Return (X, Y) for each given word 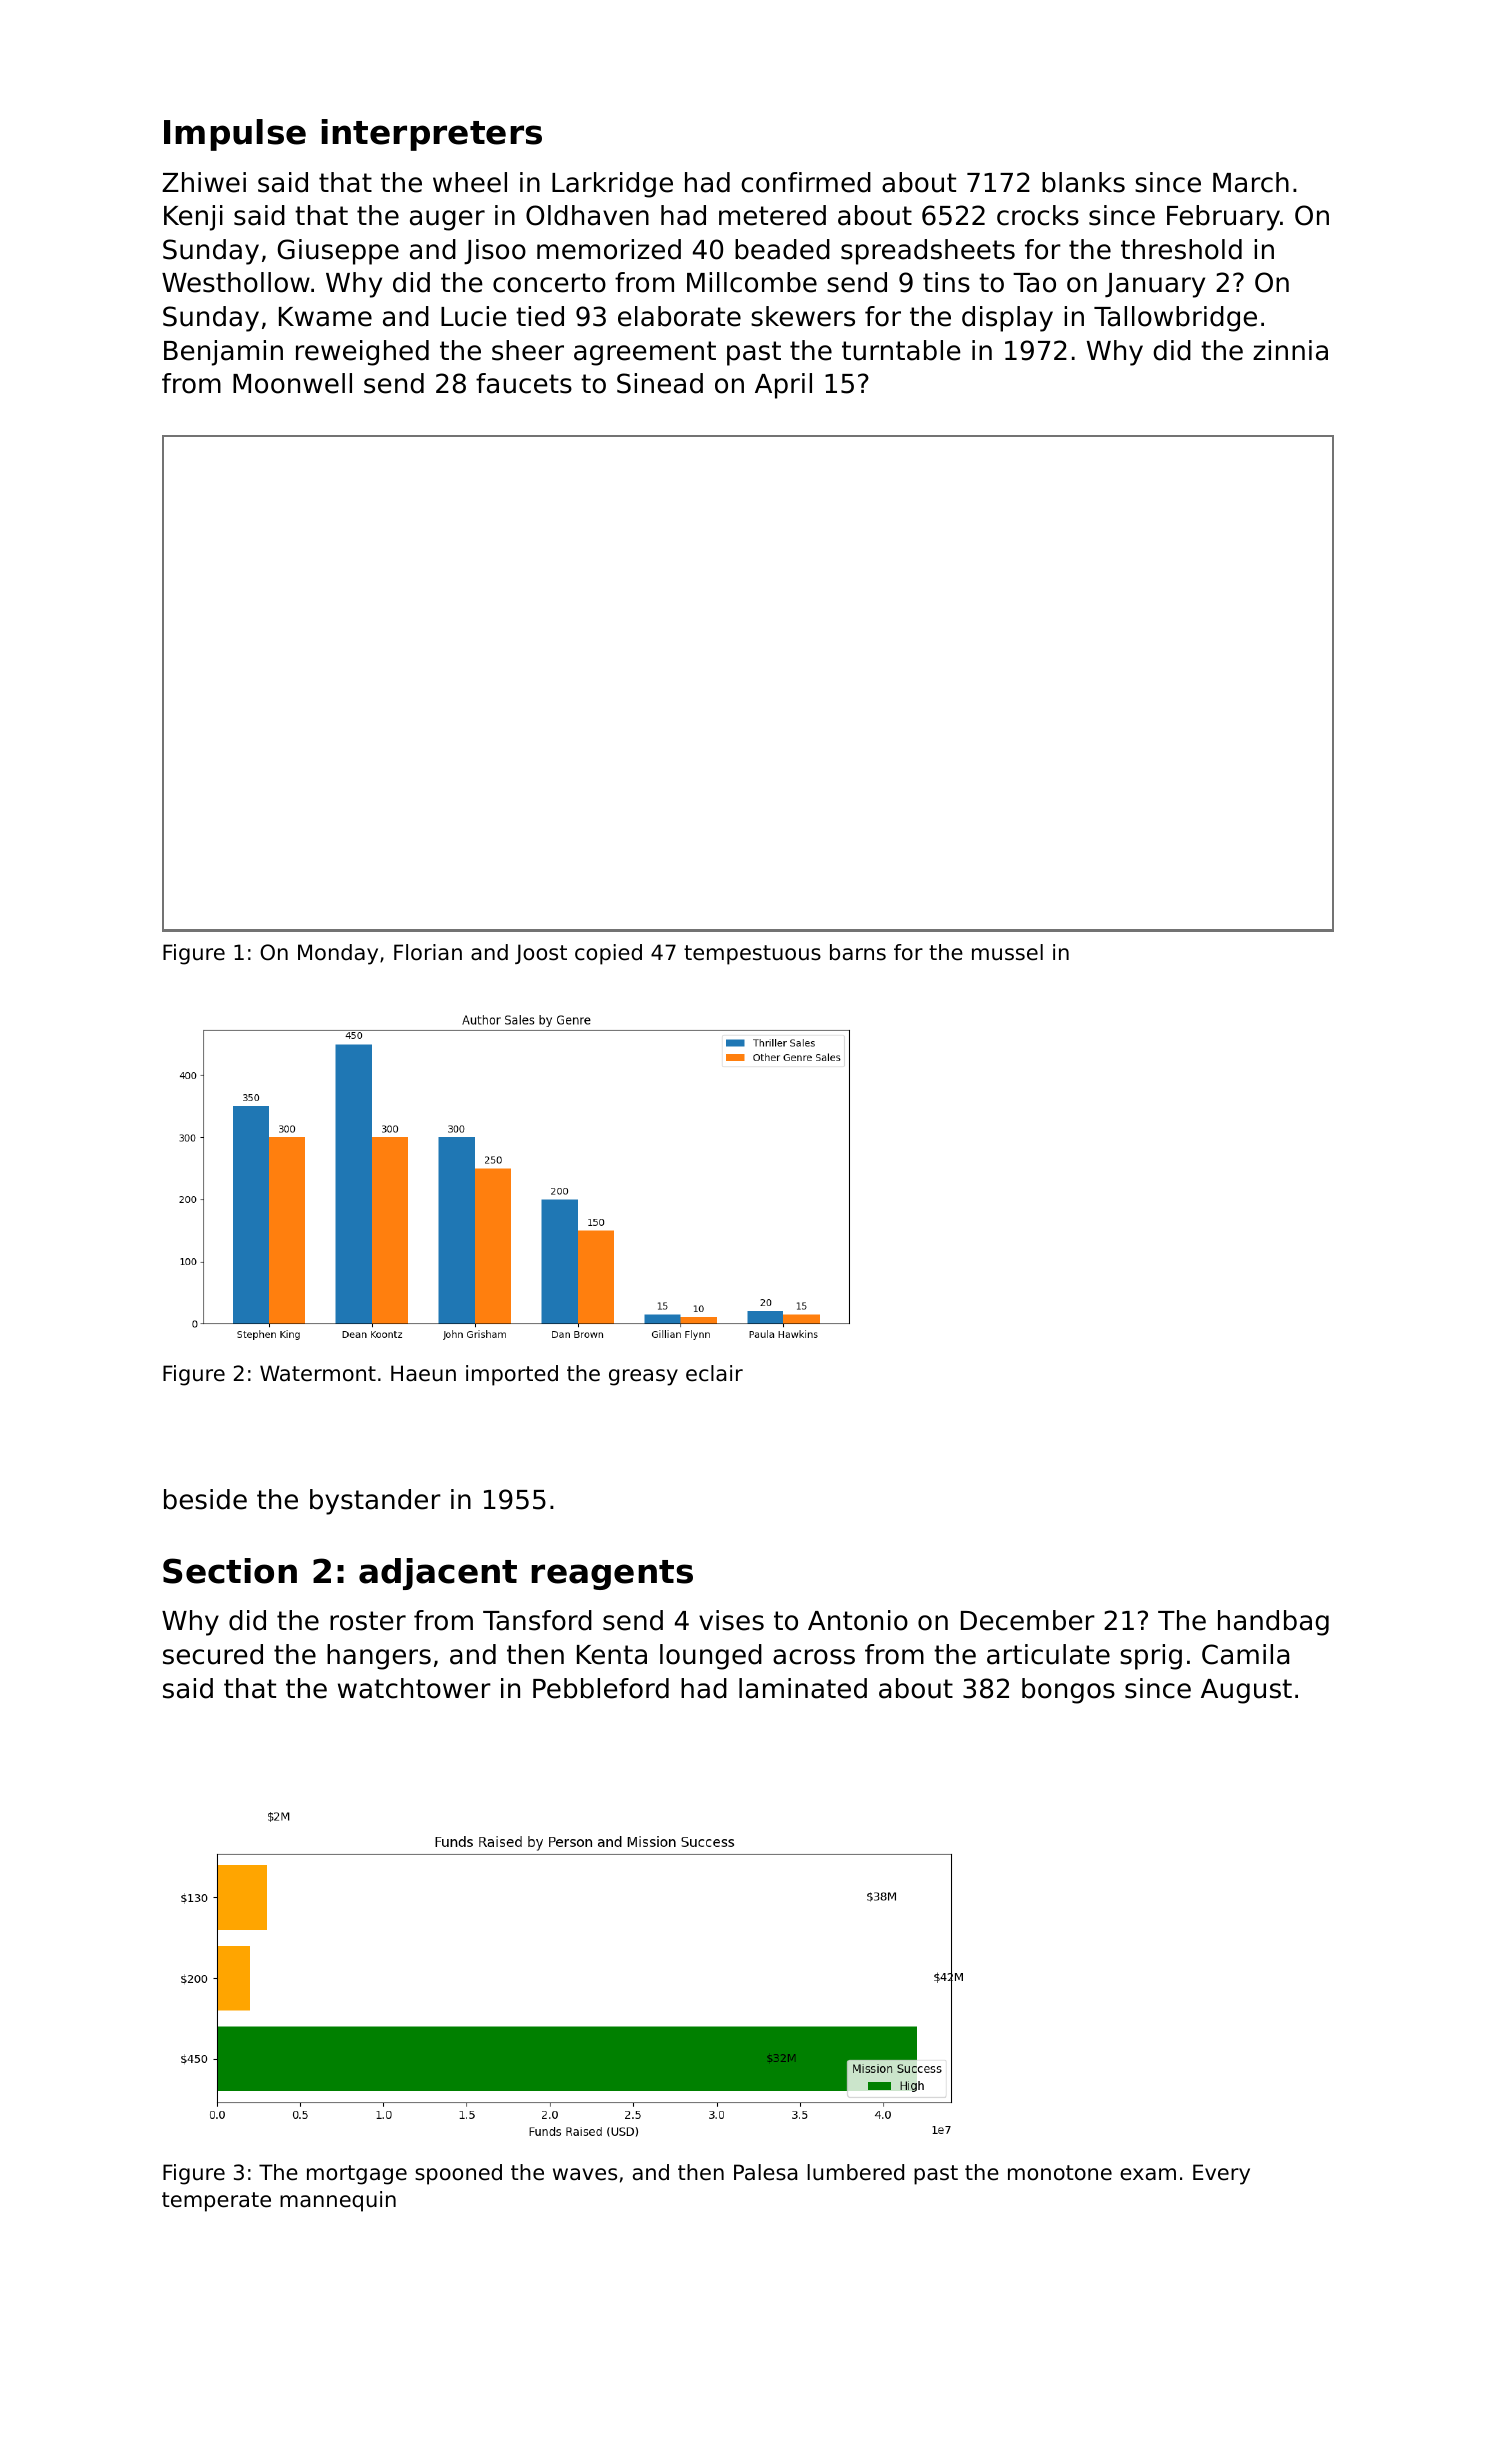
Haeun (423, 1373)
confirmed (806, 182)
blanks (1083, 182)
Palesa (765, 2172)
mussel (1007, 952)
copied (608, 954)
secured (213, 1654)
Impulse (235, 135)
